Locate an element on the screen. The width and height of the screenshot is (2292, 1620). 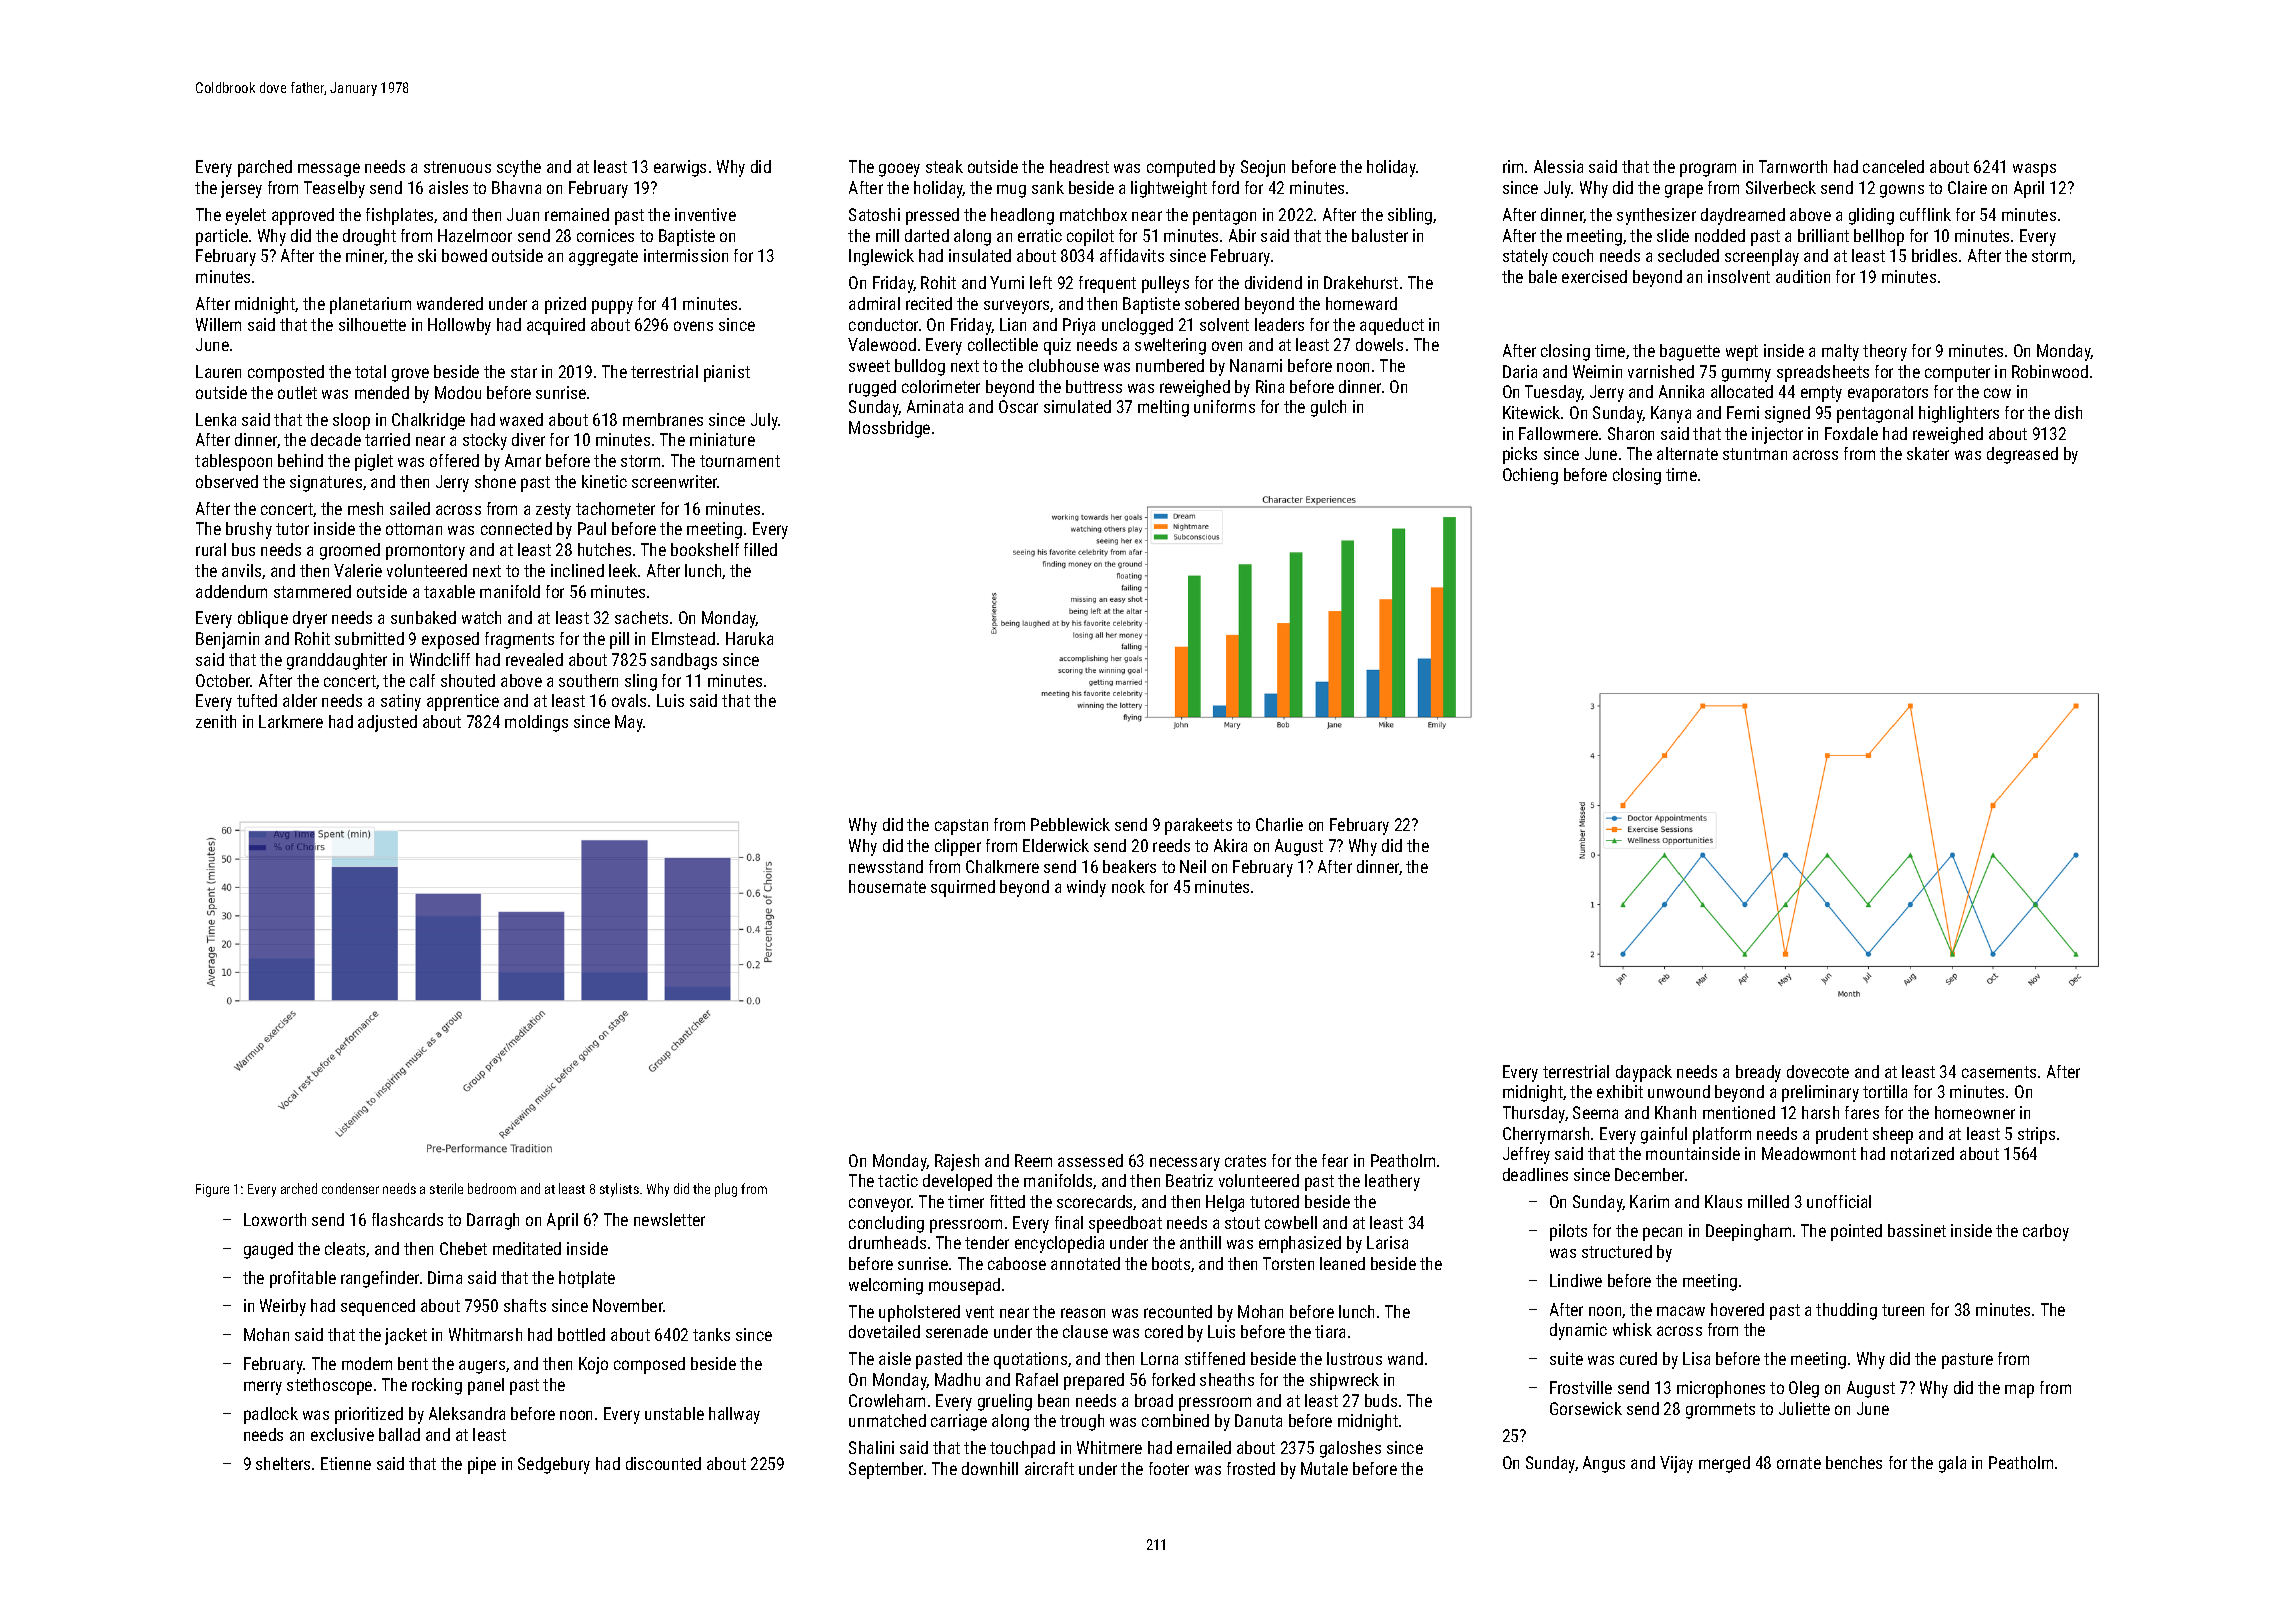
zenith is located at coordinates (216, 721).
